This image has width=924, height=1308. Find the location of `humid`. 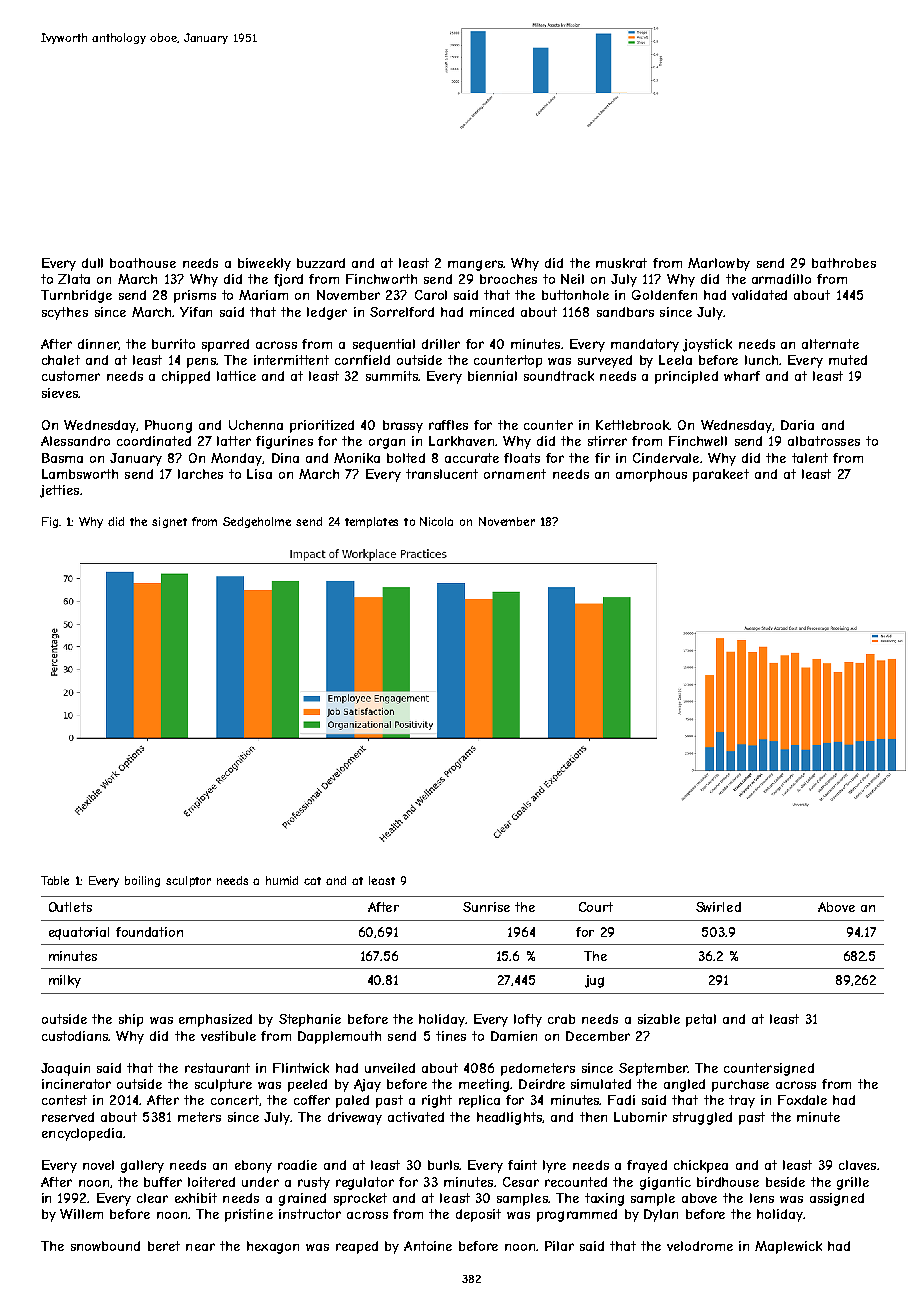

humid is located at coordinates (282, 880).
